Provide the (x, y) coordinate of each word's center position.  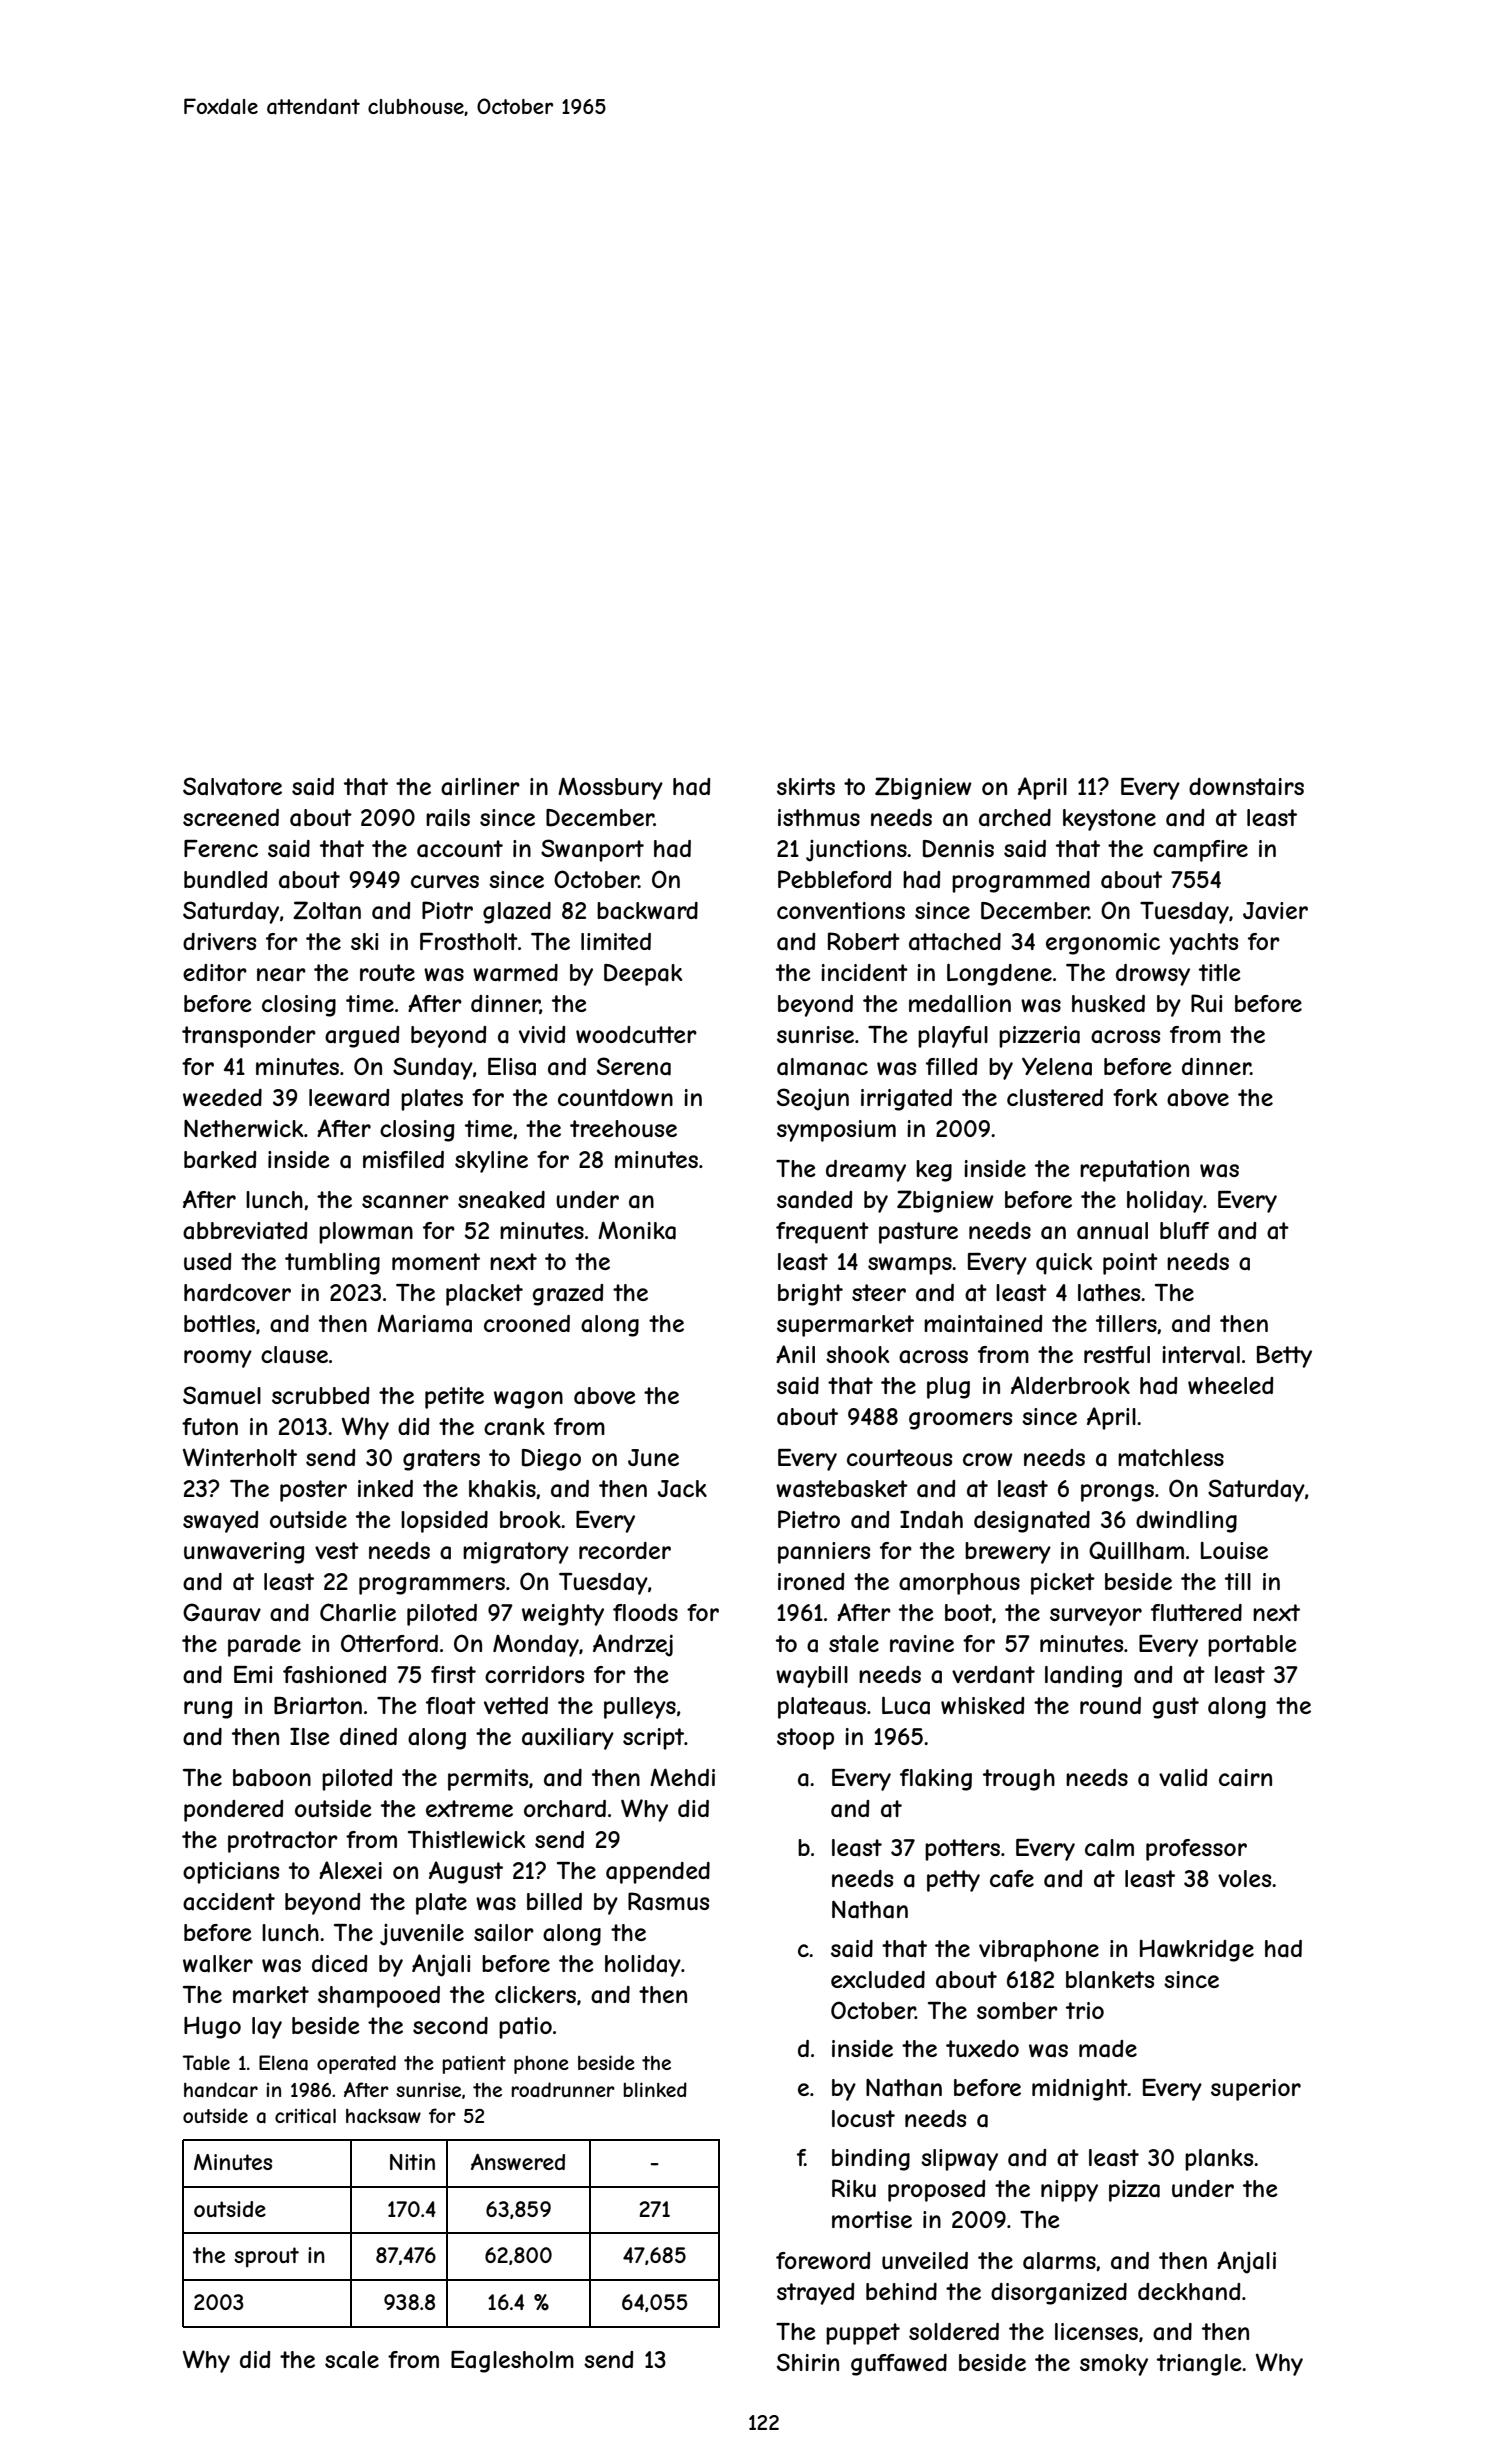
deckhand (1189, 2292)
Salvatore (232, 786)
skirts (806, 786)
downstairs (1246, 787)
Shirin (808, 2362)
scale (352, 2360)
